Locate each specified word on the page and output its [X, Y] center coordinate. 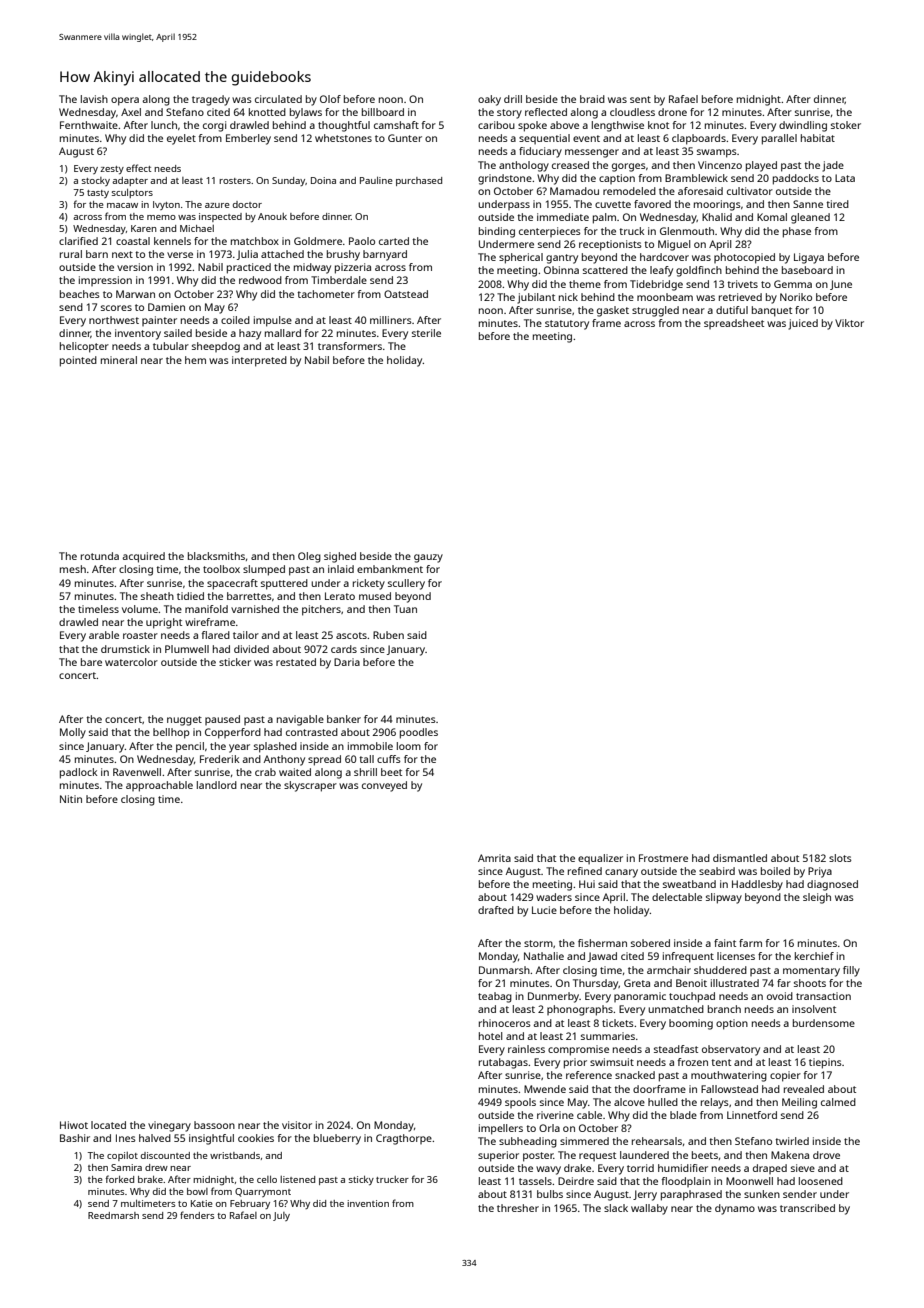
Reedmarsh [113, 1215]
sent [640, 99]
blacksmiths [216, 556]
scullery [406, 584]
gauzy [428, 558]
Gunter [405, 138]
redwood [260, 280]
